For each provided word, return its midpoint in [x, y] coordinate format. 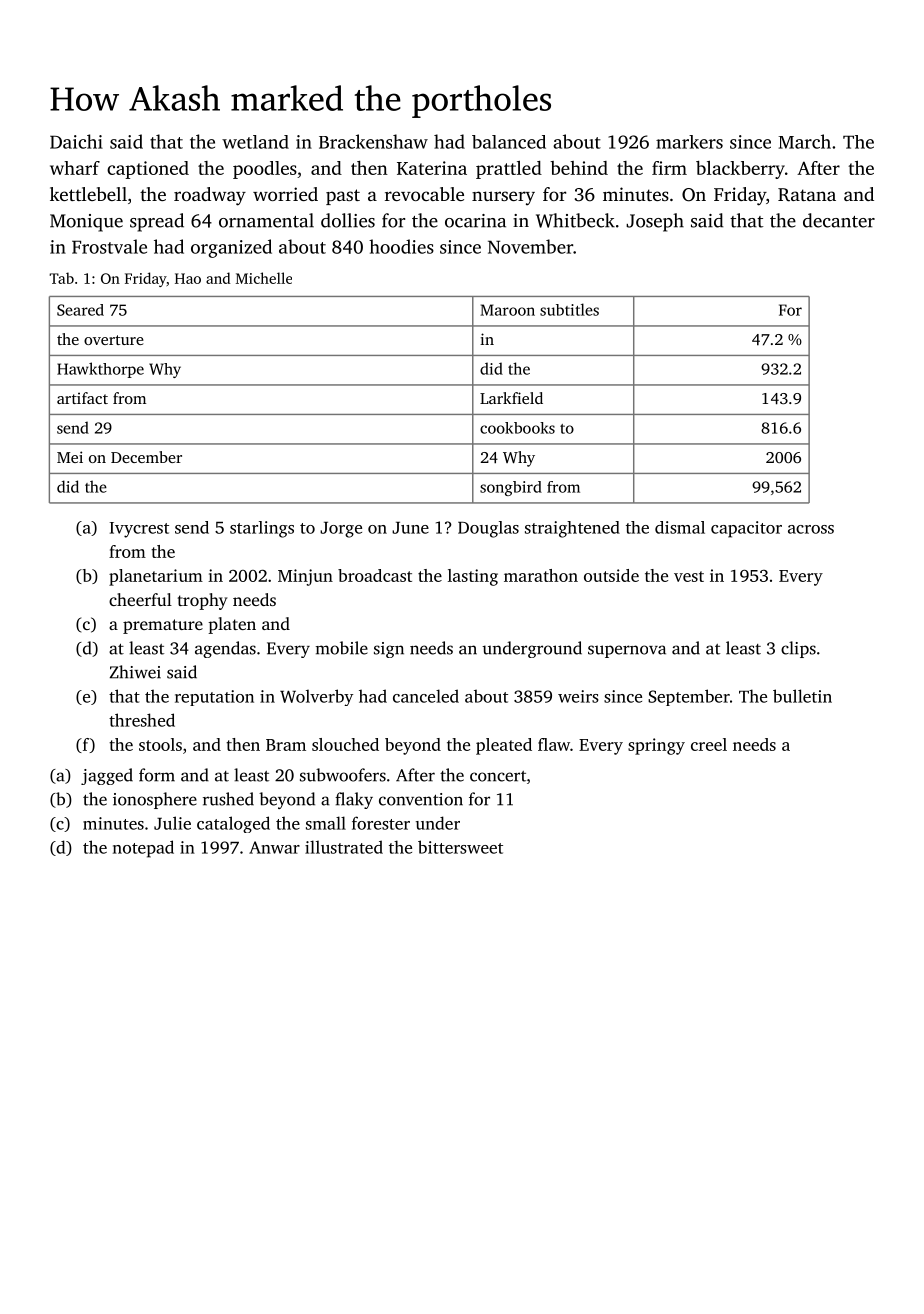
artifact [82, 398]
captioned [148, 170]
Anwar [274, 847]
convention [421, 799]
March [804, 141]
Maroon [507, 310]
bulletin [802, 696]
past [343, 197]
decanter [839, 220]
